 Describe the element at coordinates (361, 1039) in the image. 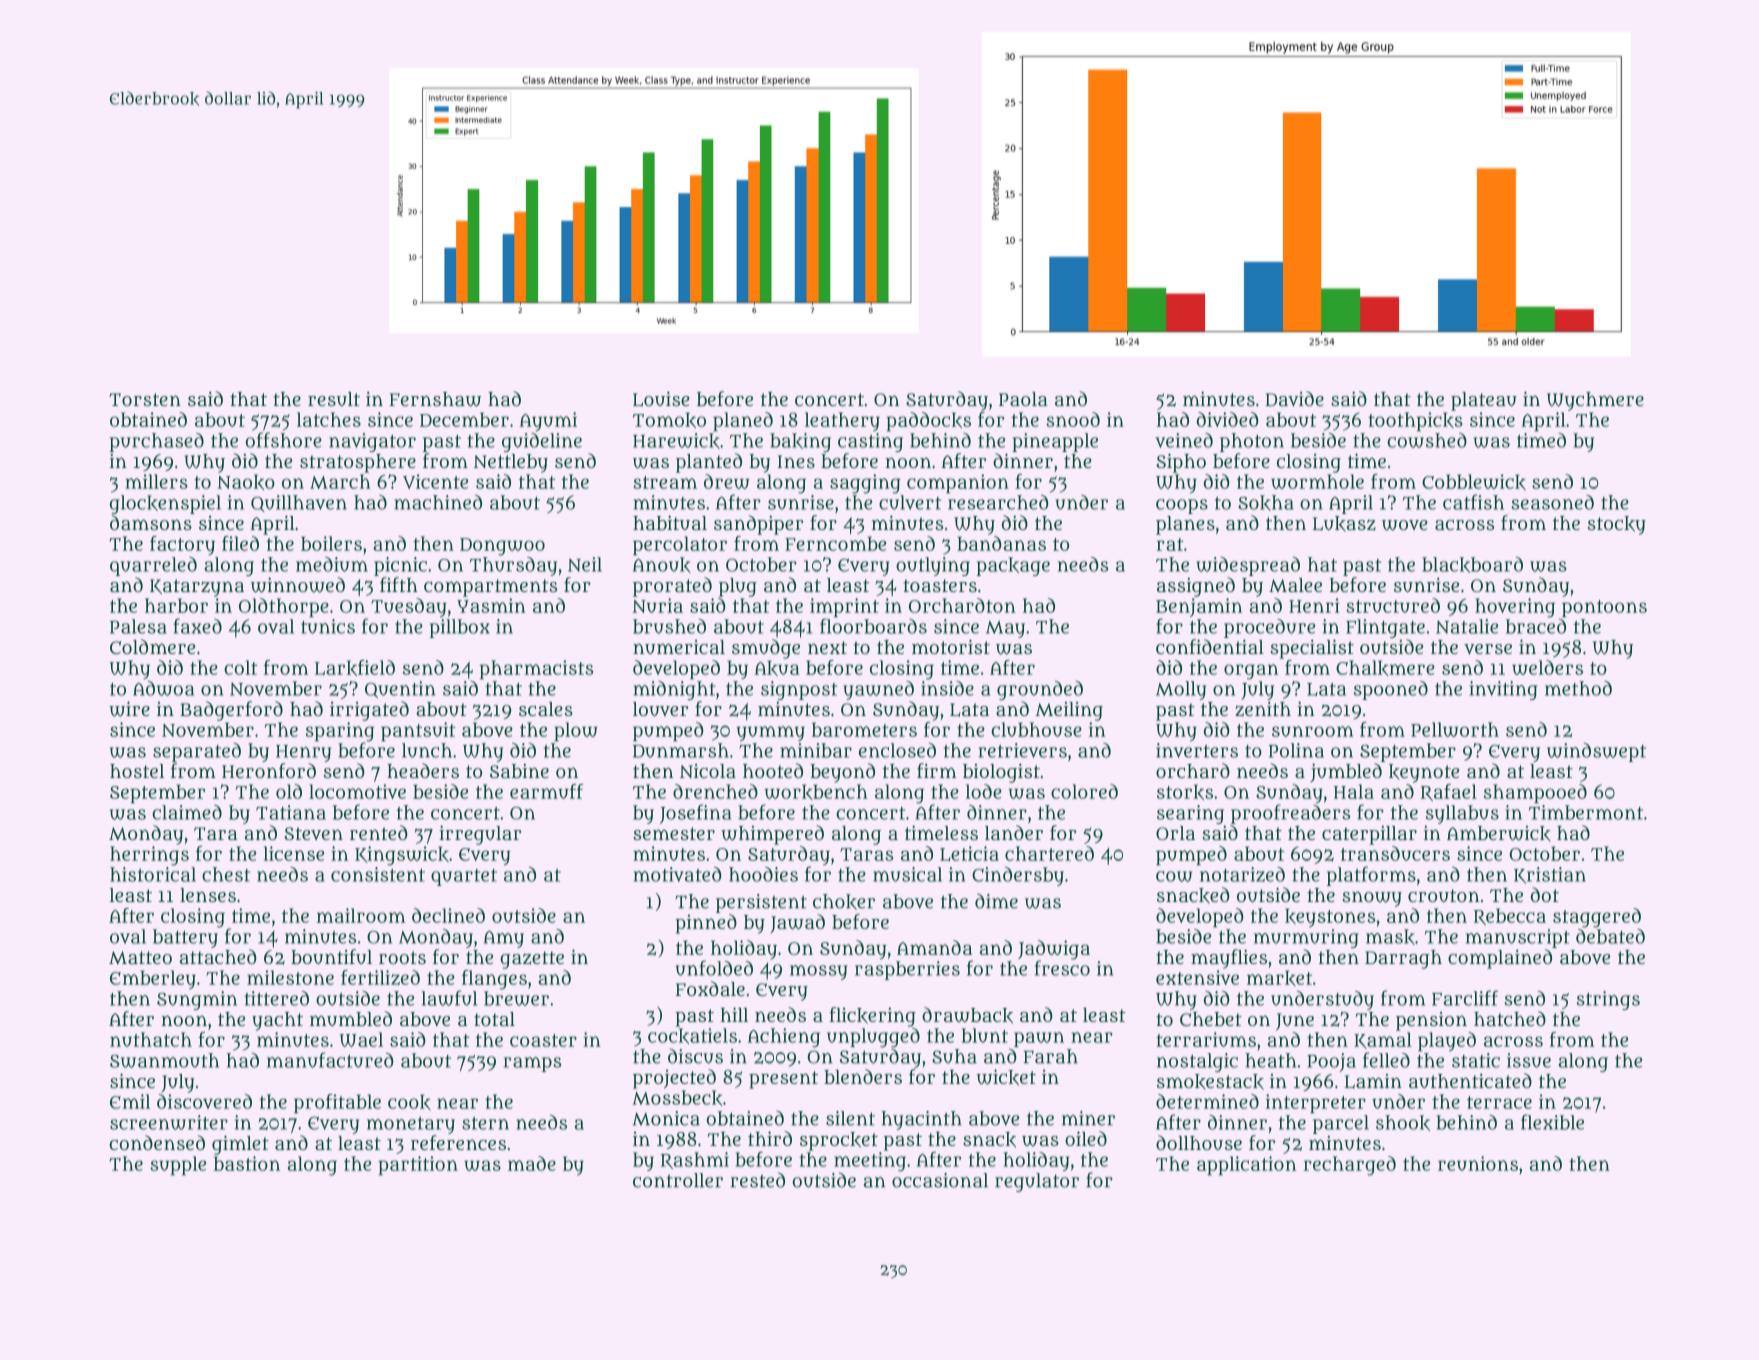

I see `Wael` at that location.
